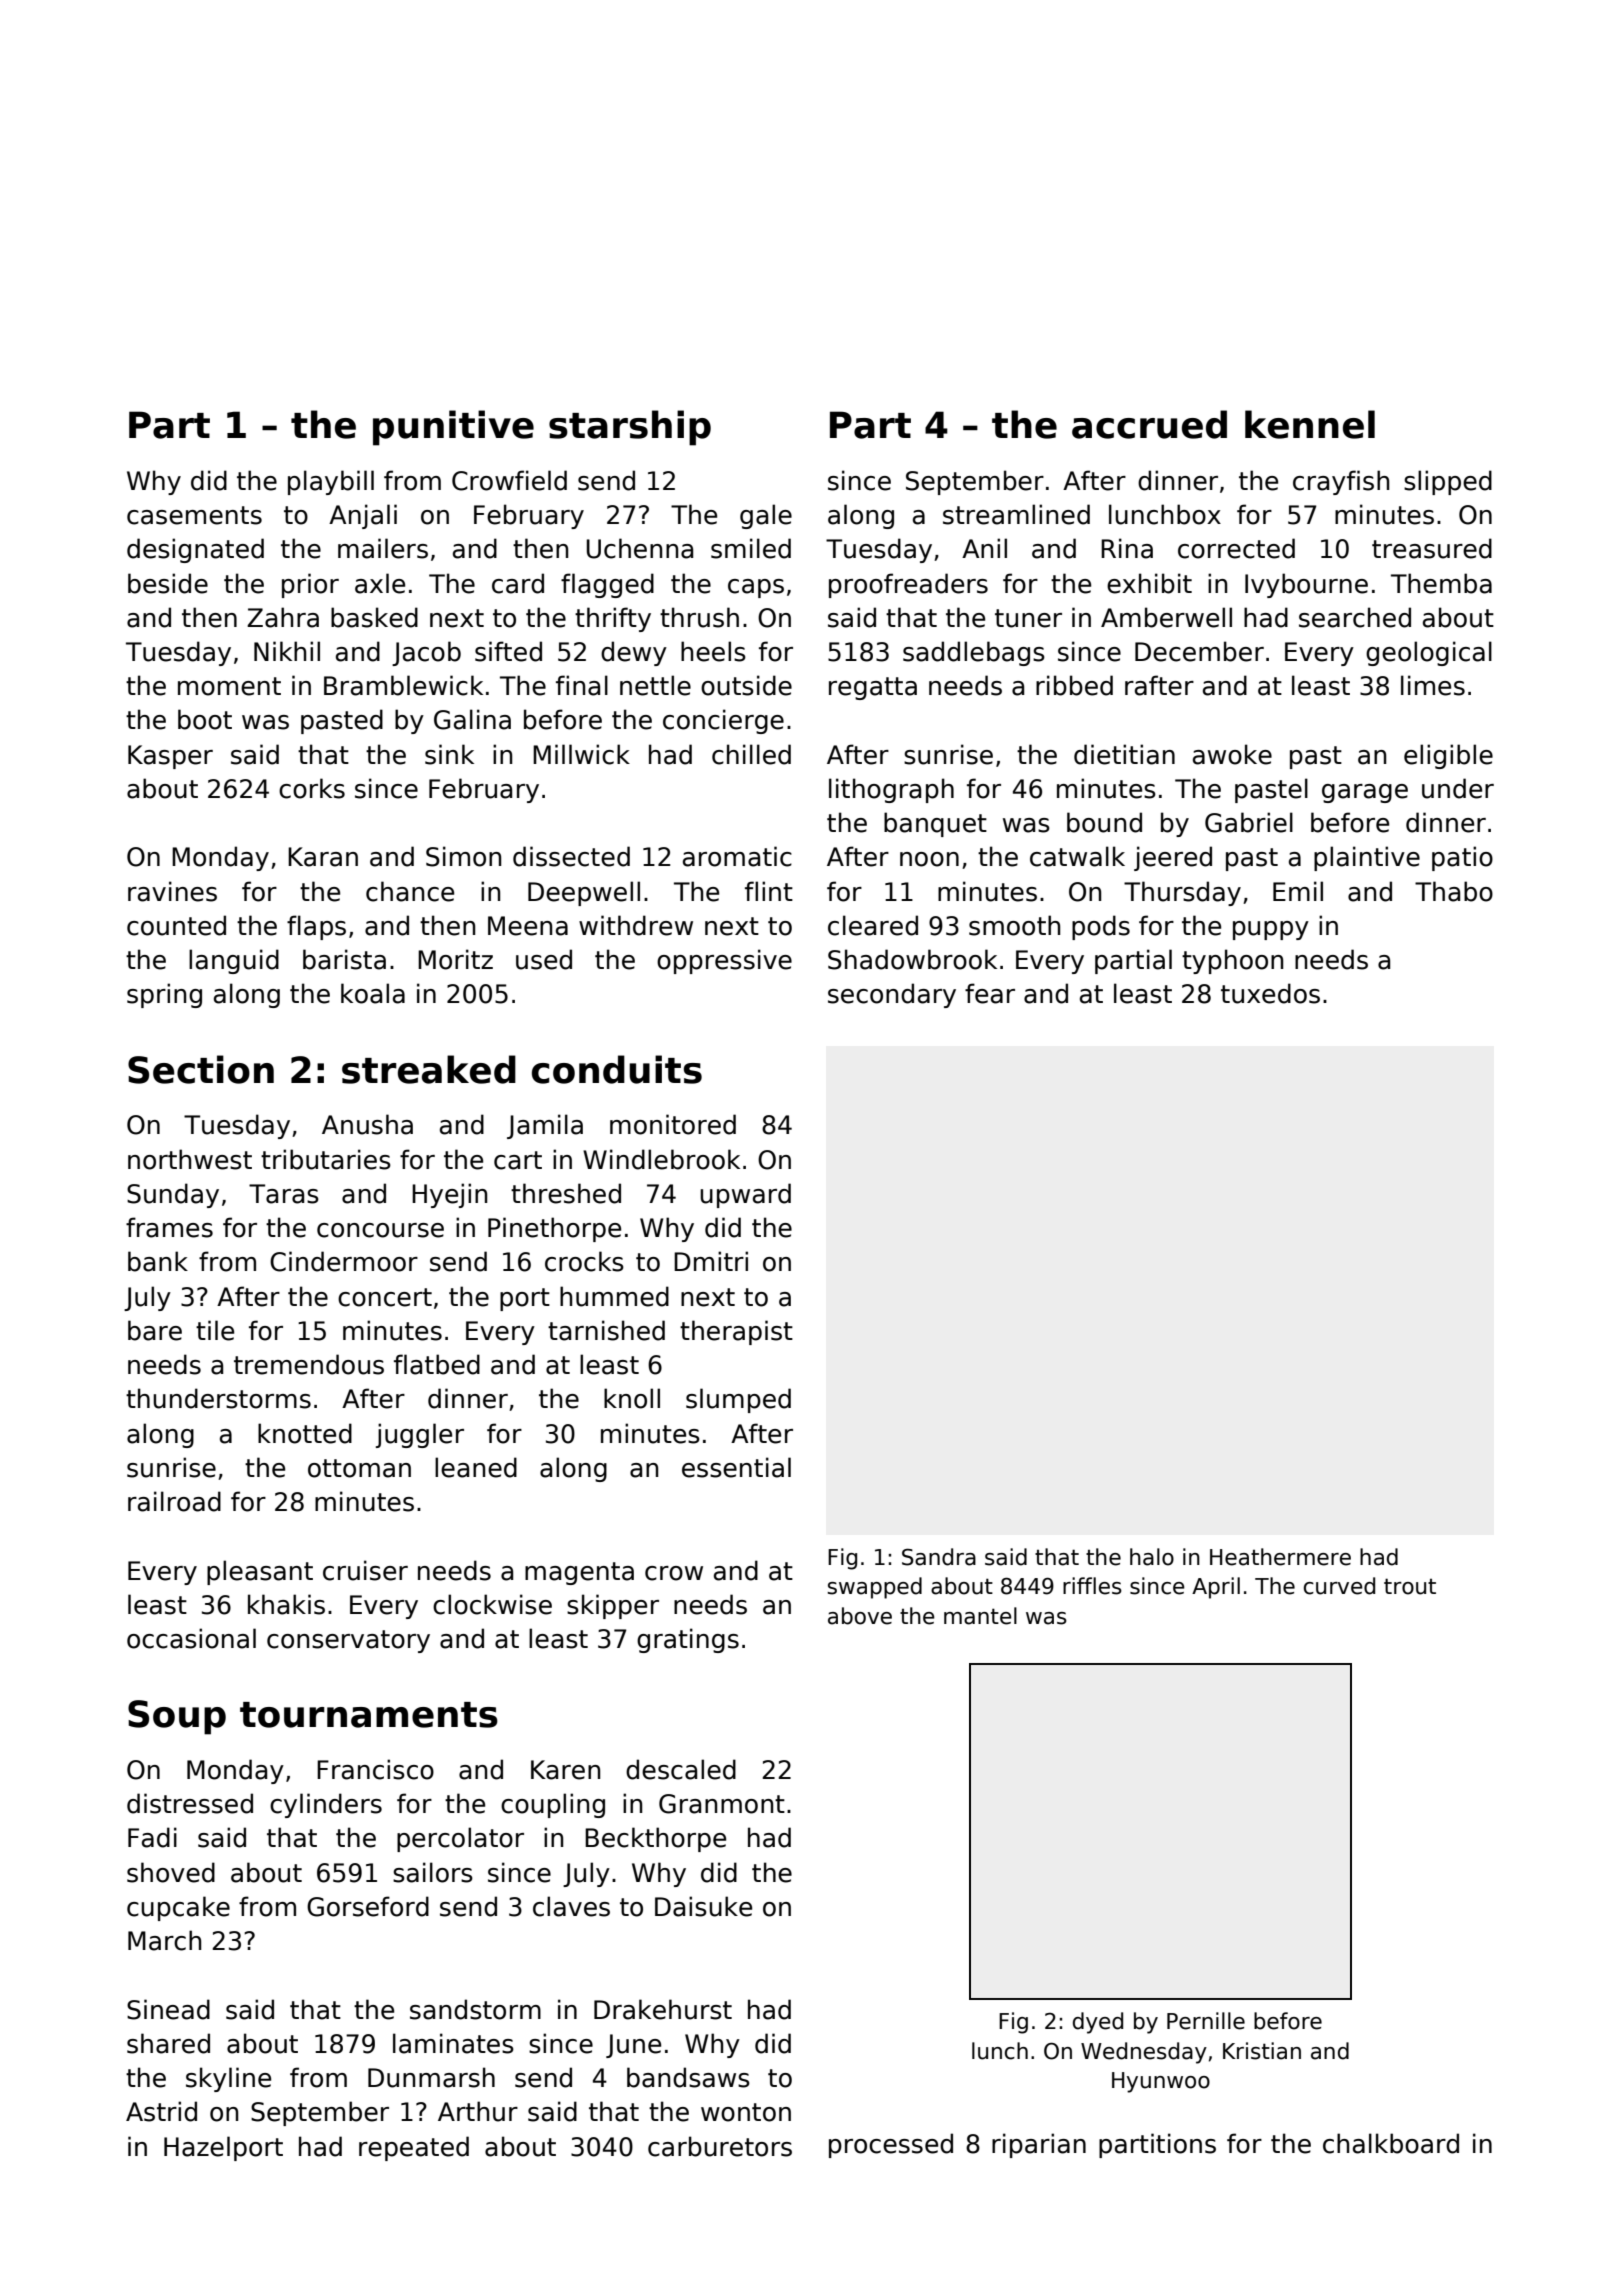 This image has height=2292, width=1620. Describe the element at coordinates (177, 1717) in the image. I see `Soup` at that location.
